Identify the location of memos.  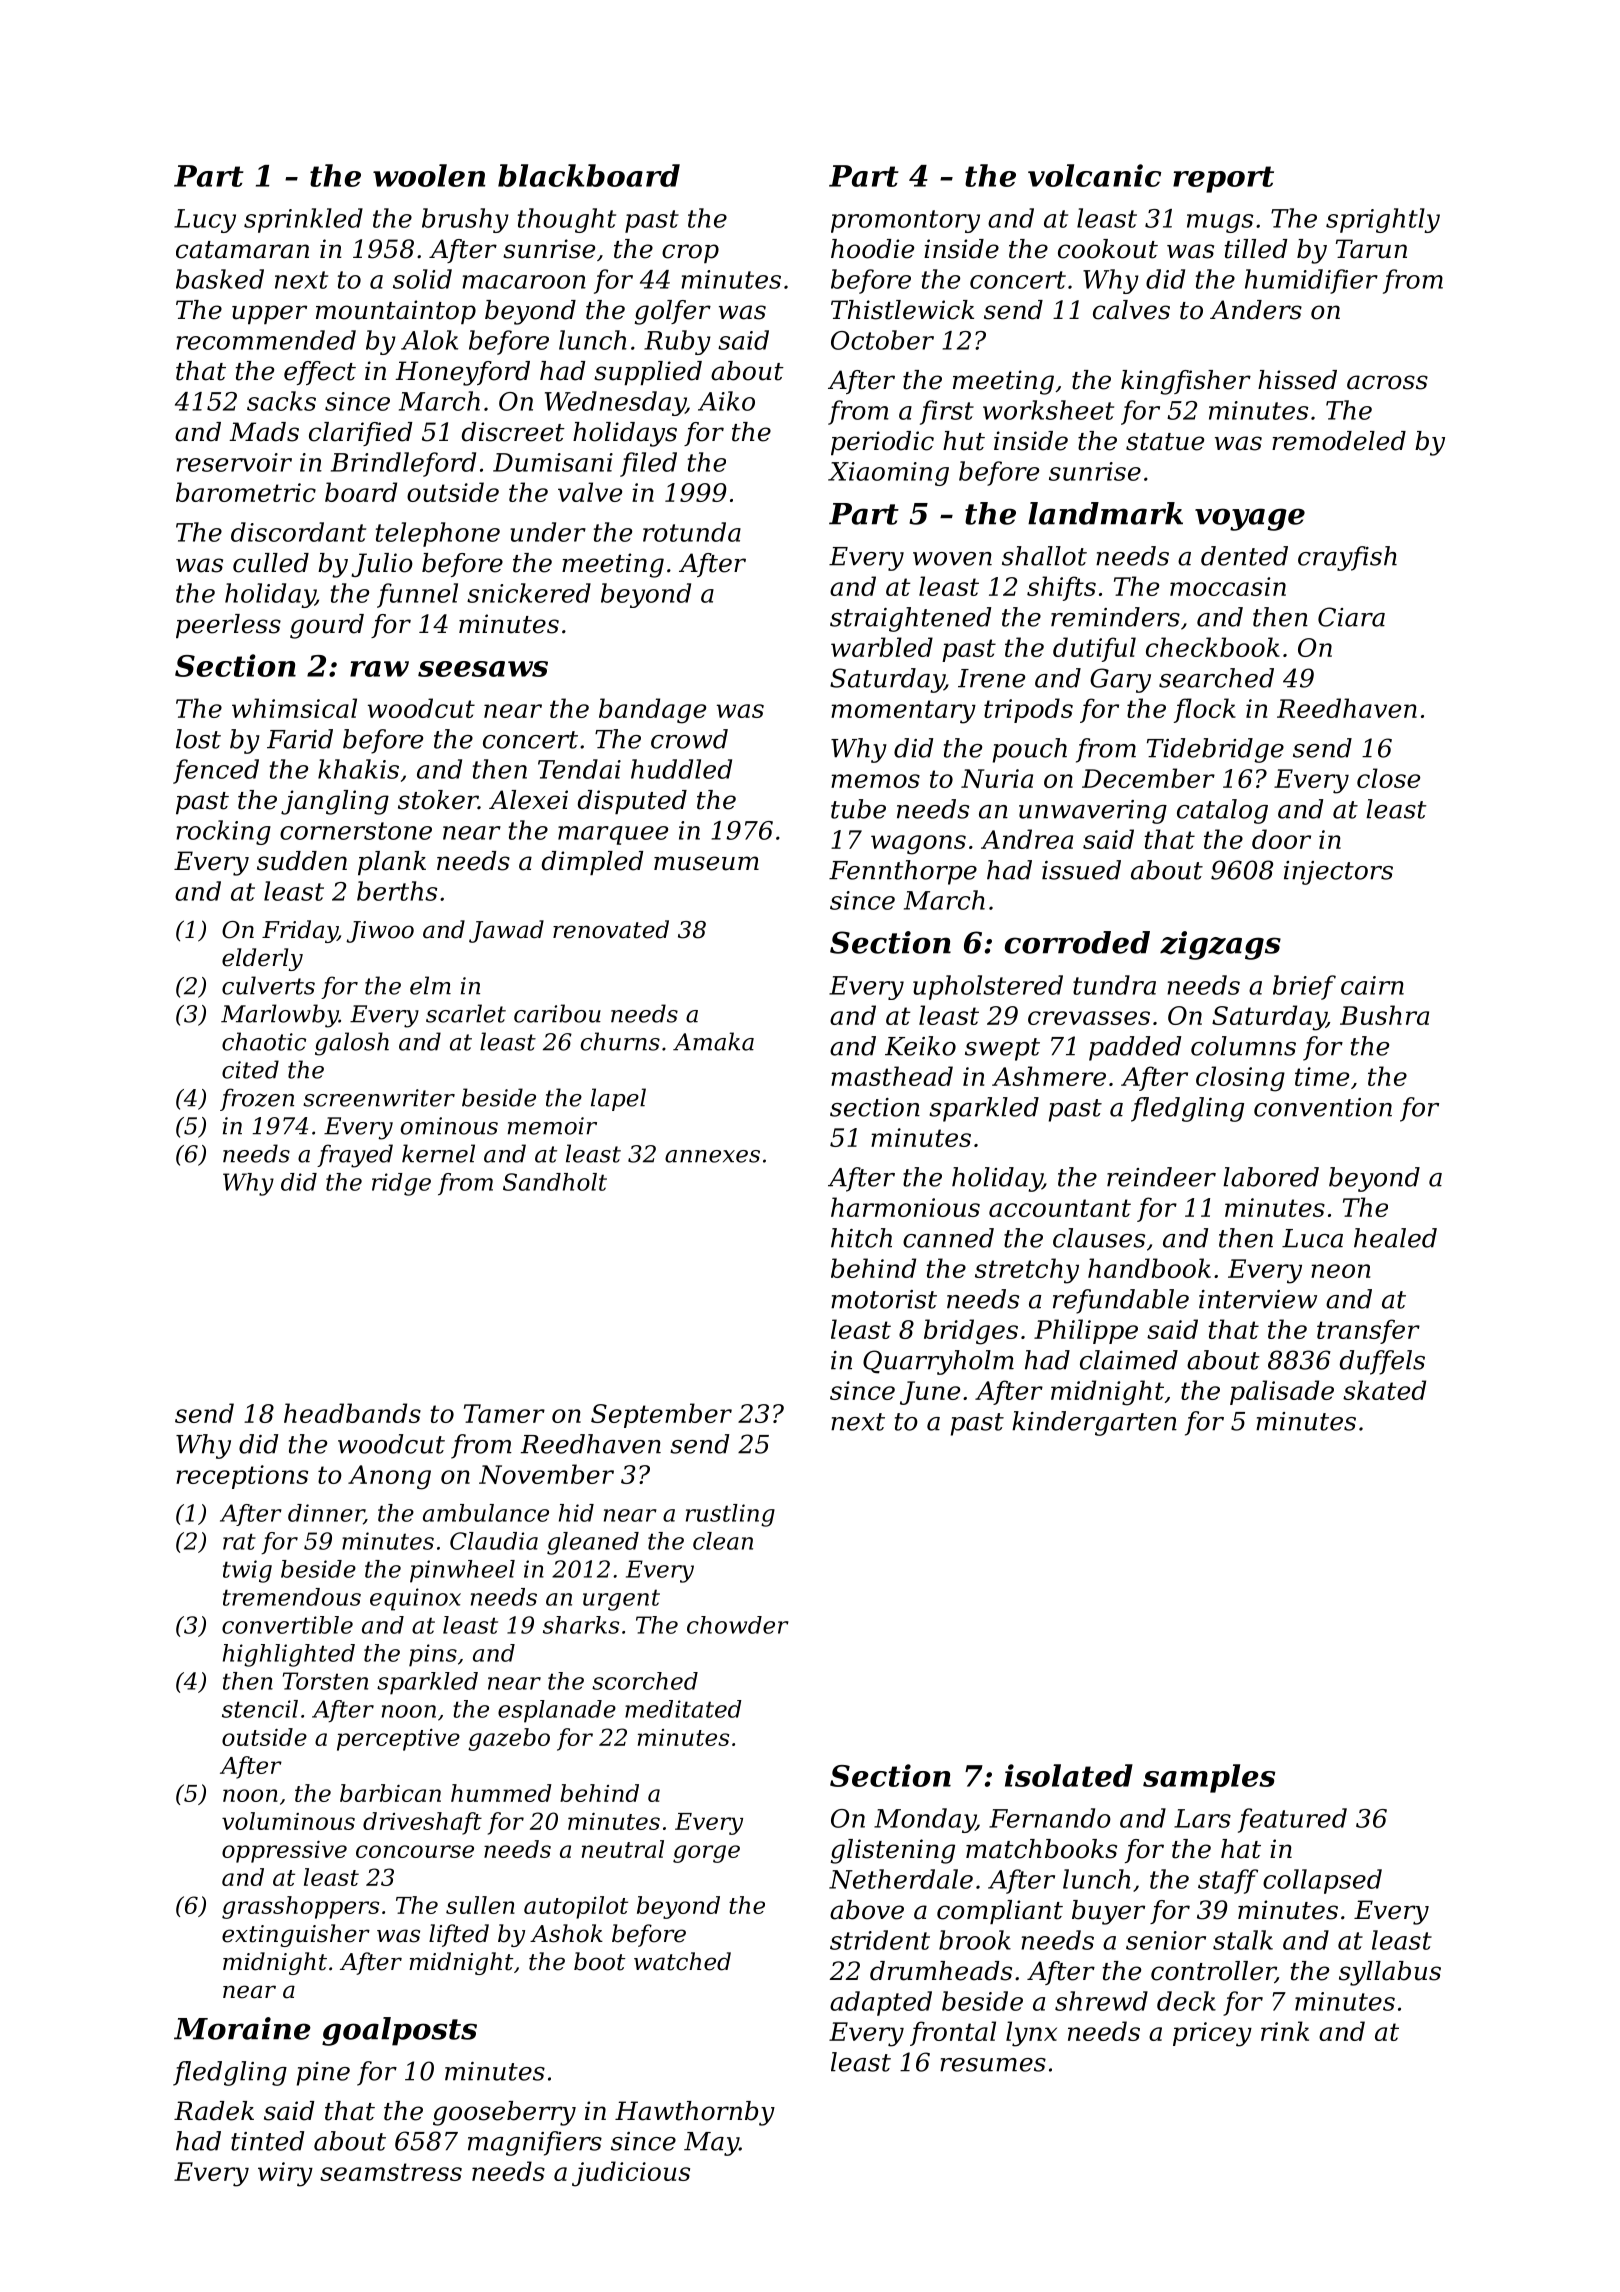
(875, 781).
